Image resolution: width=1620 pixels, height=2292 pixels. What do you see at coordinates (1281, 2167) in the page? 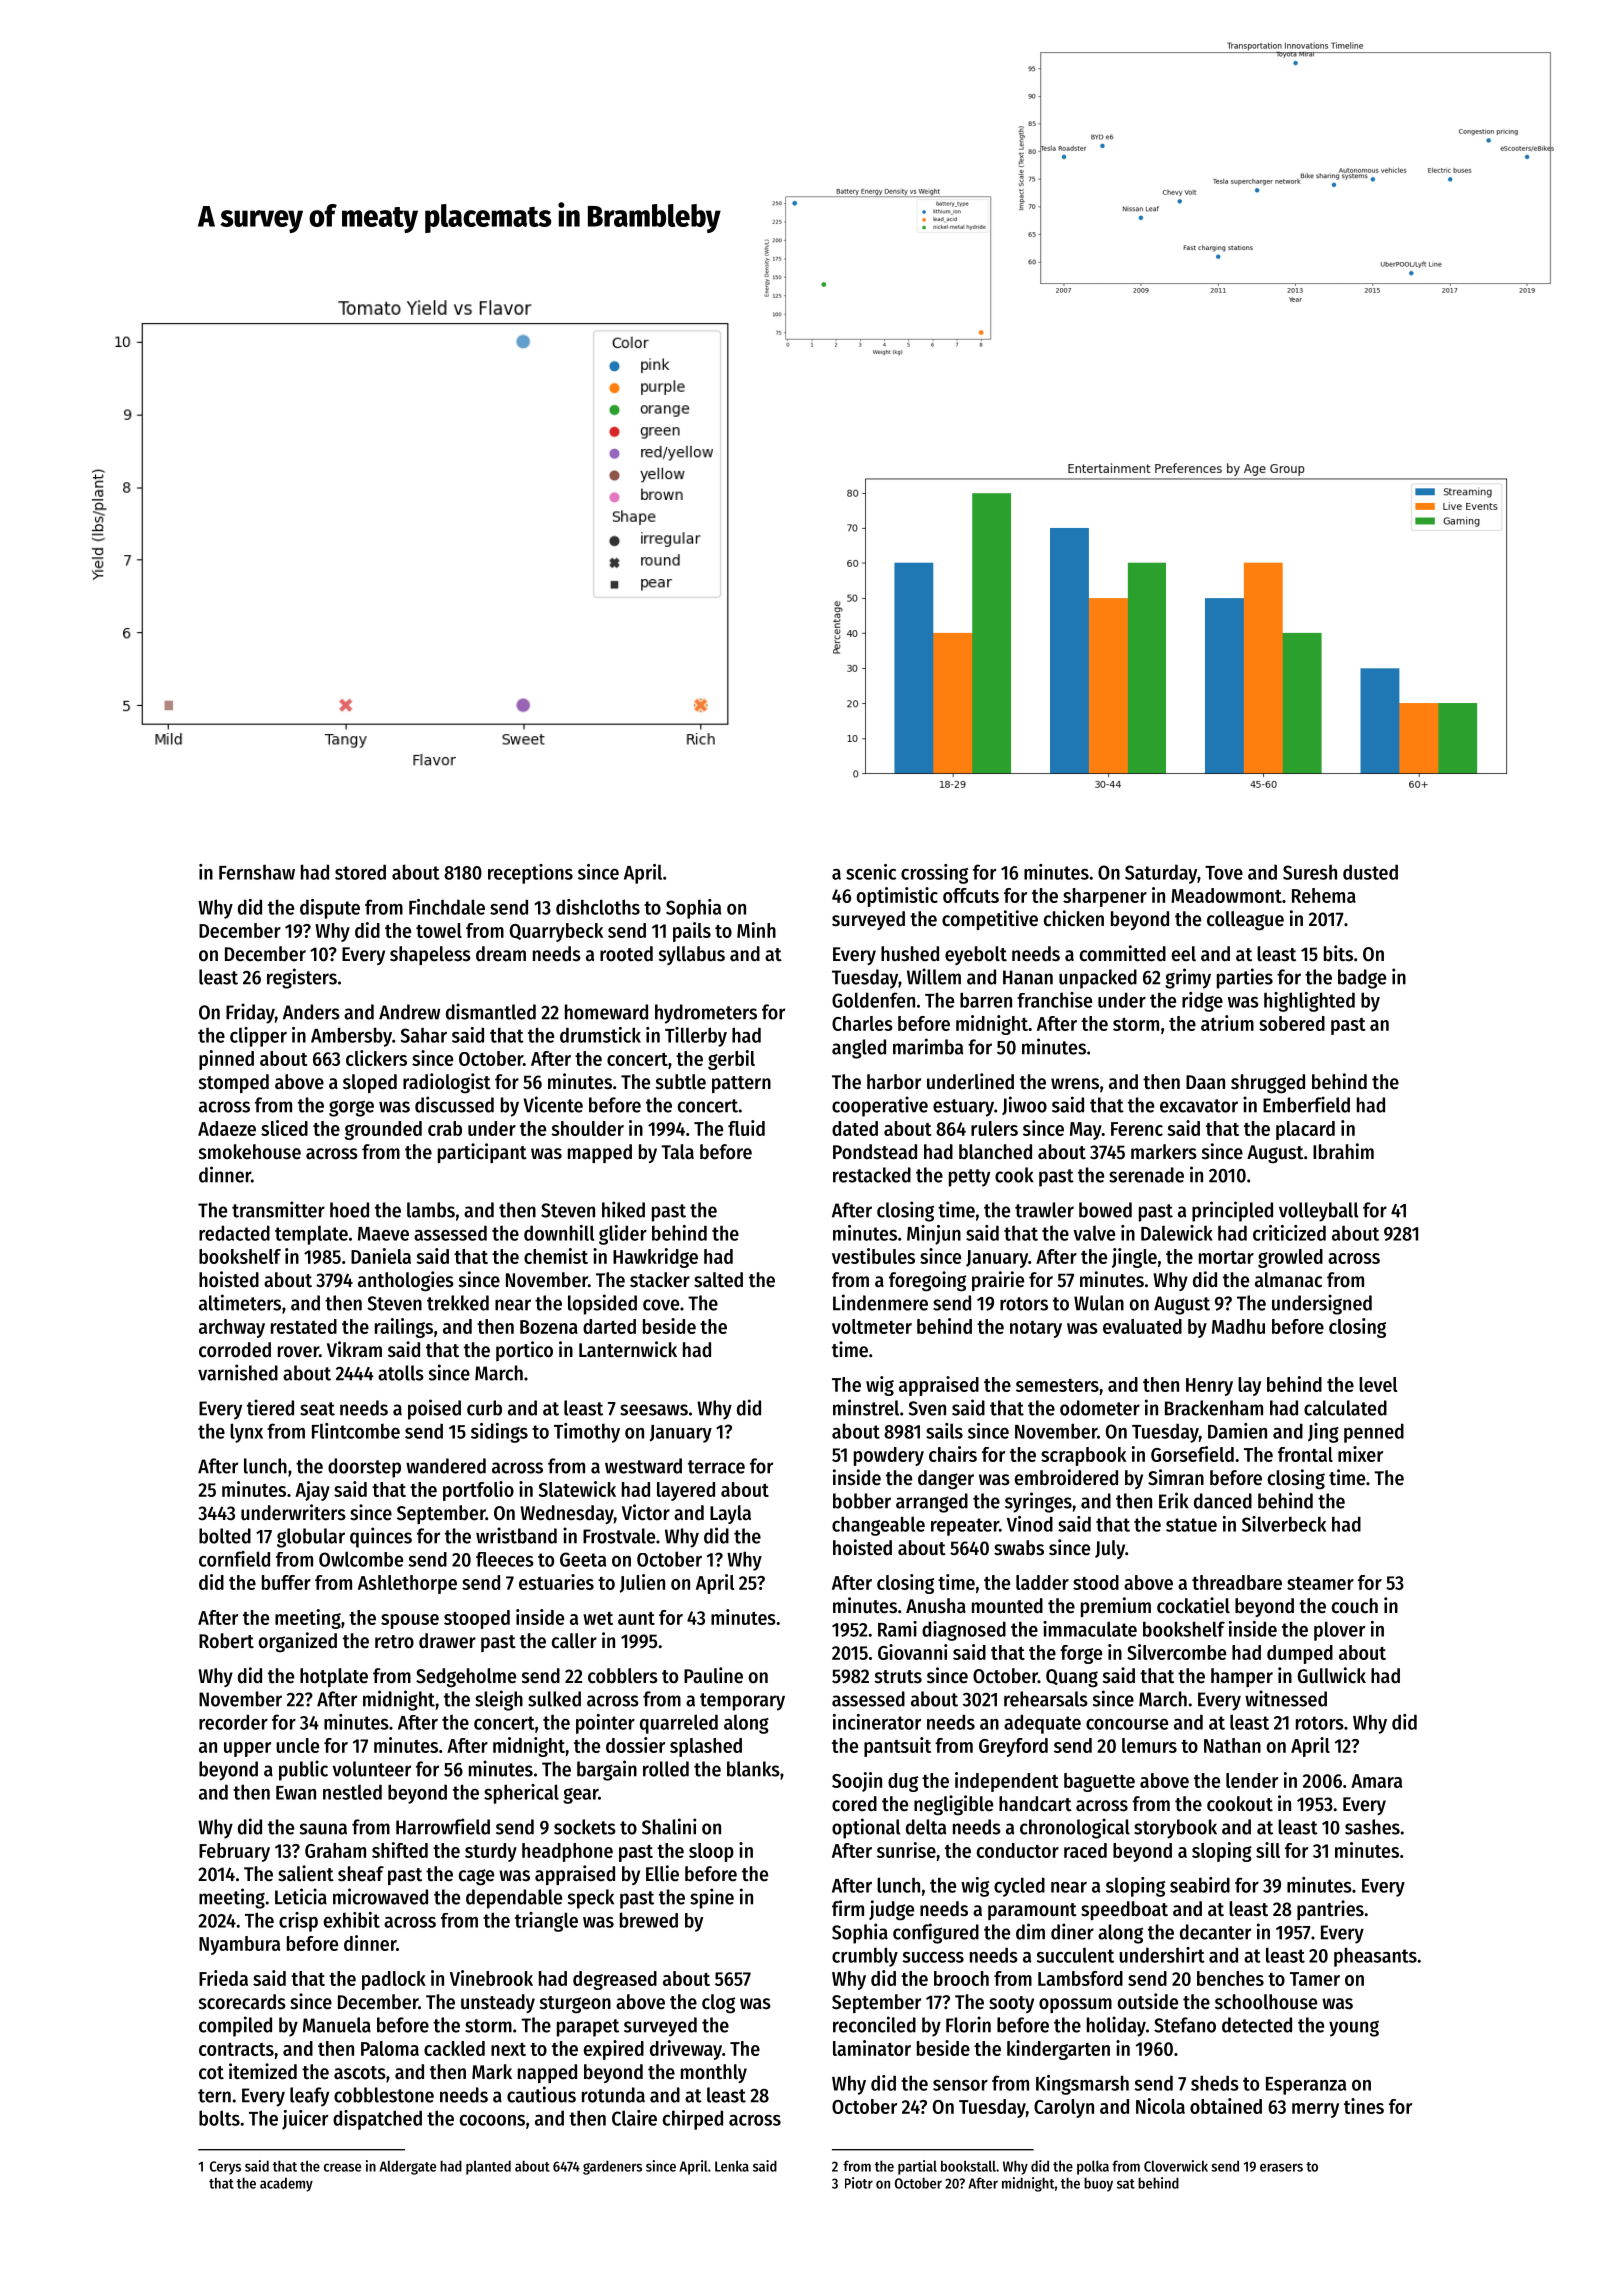
I see `erasers` at bounding box center [1281, 2167].
